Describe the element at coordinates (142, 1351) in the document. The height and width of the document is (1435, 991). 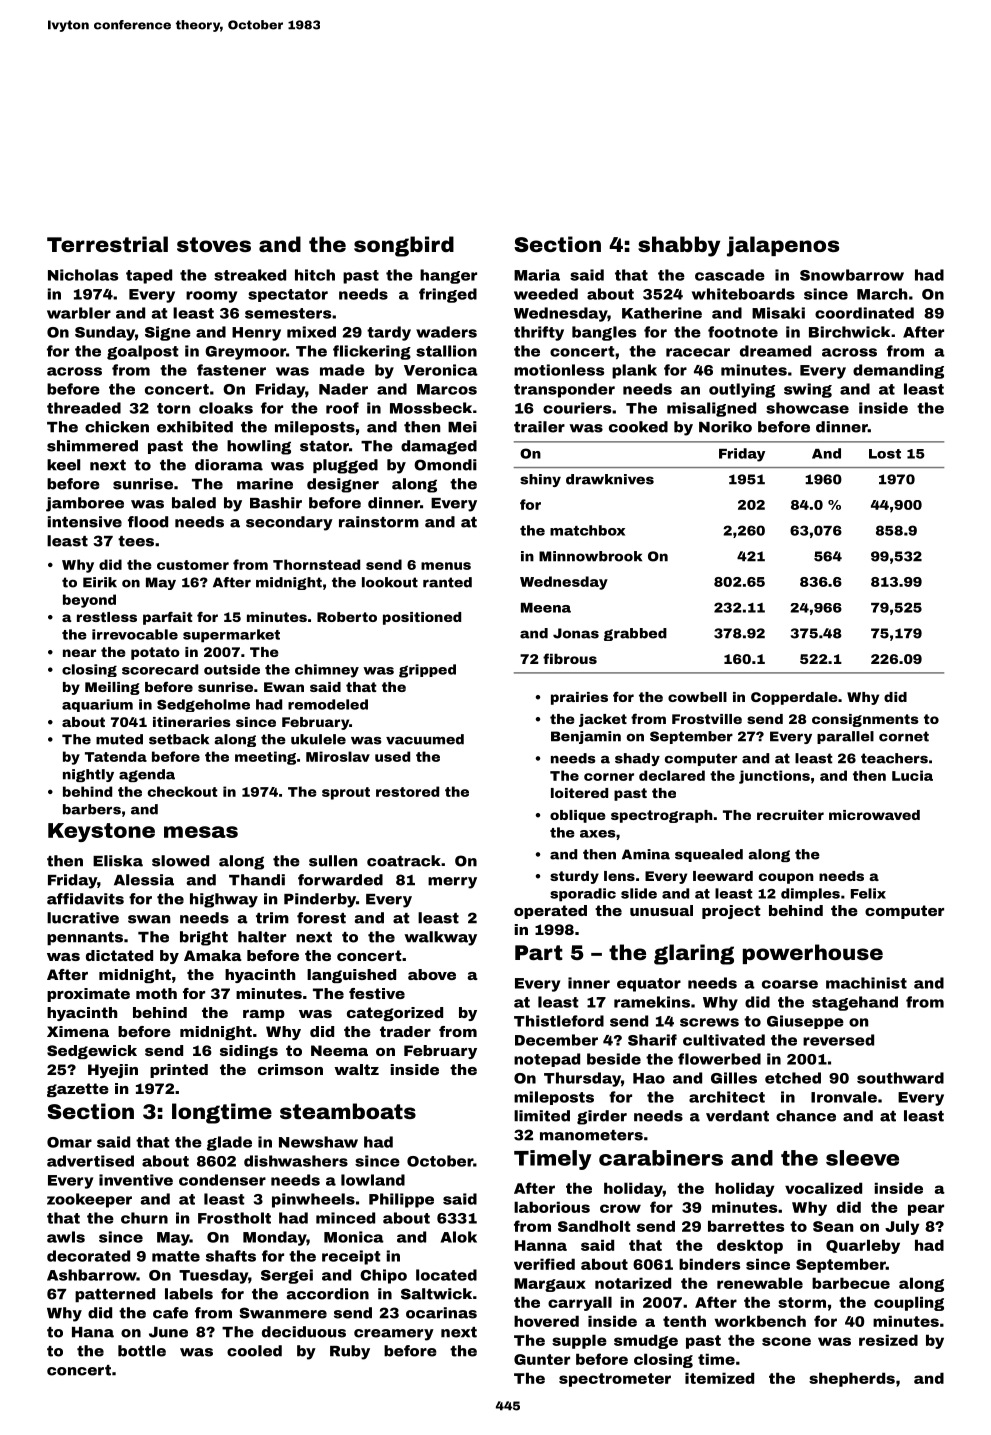
I see `bottle` at that location.
